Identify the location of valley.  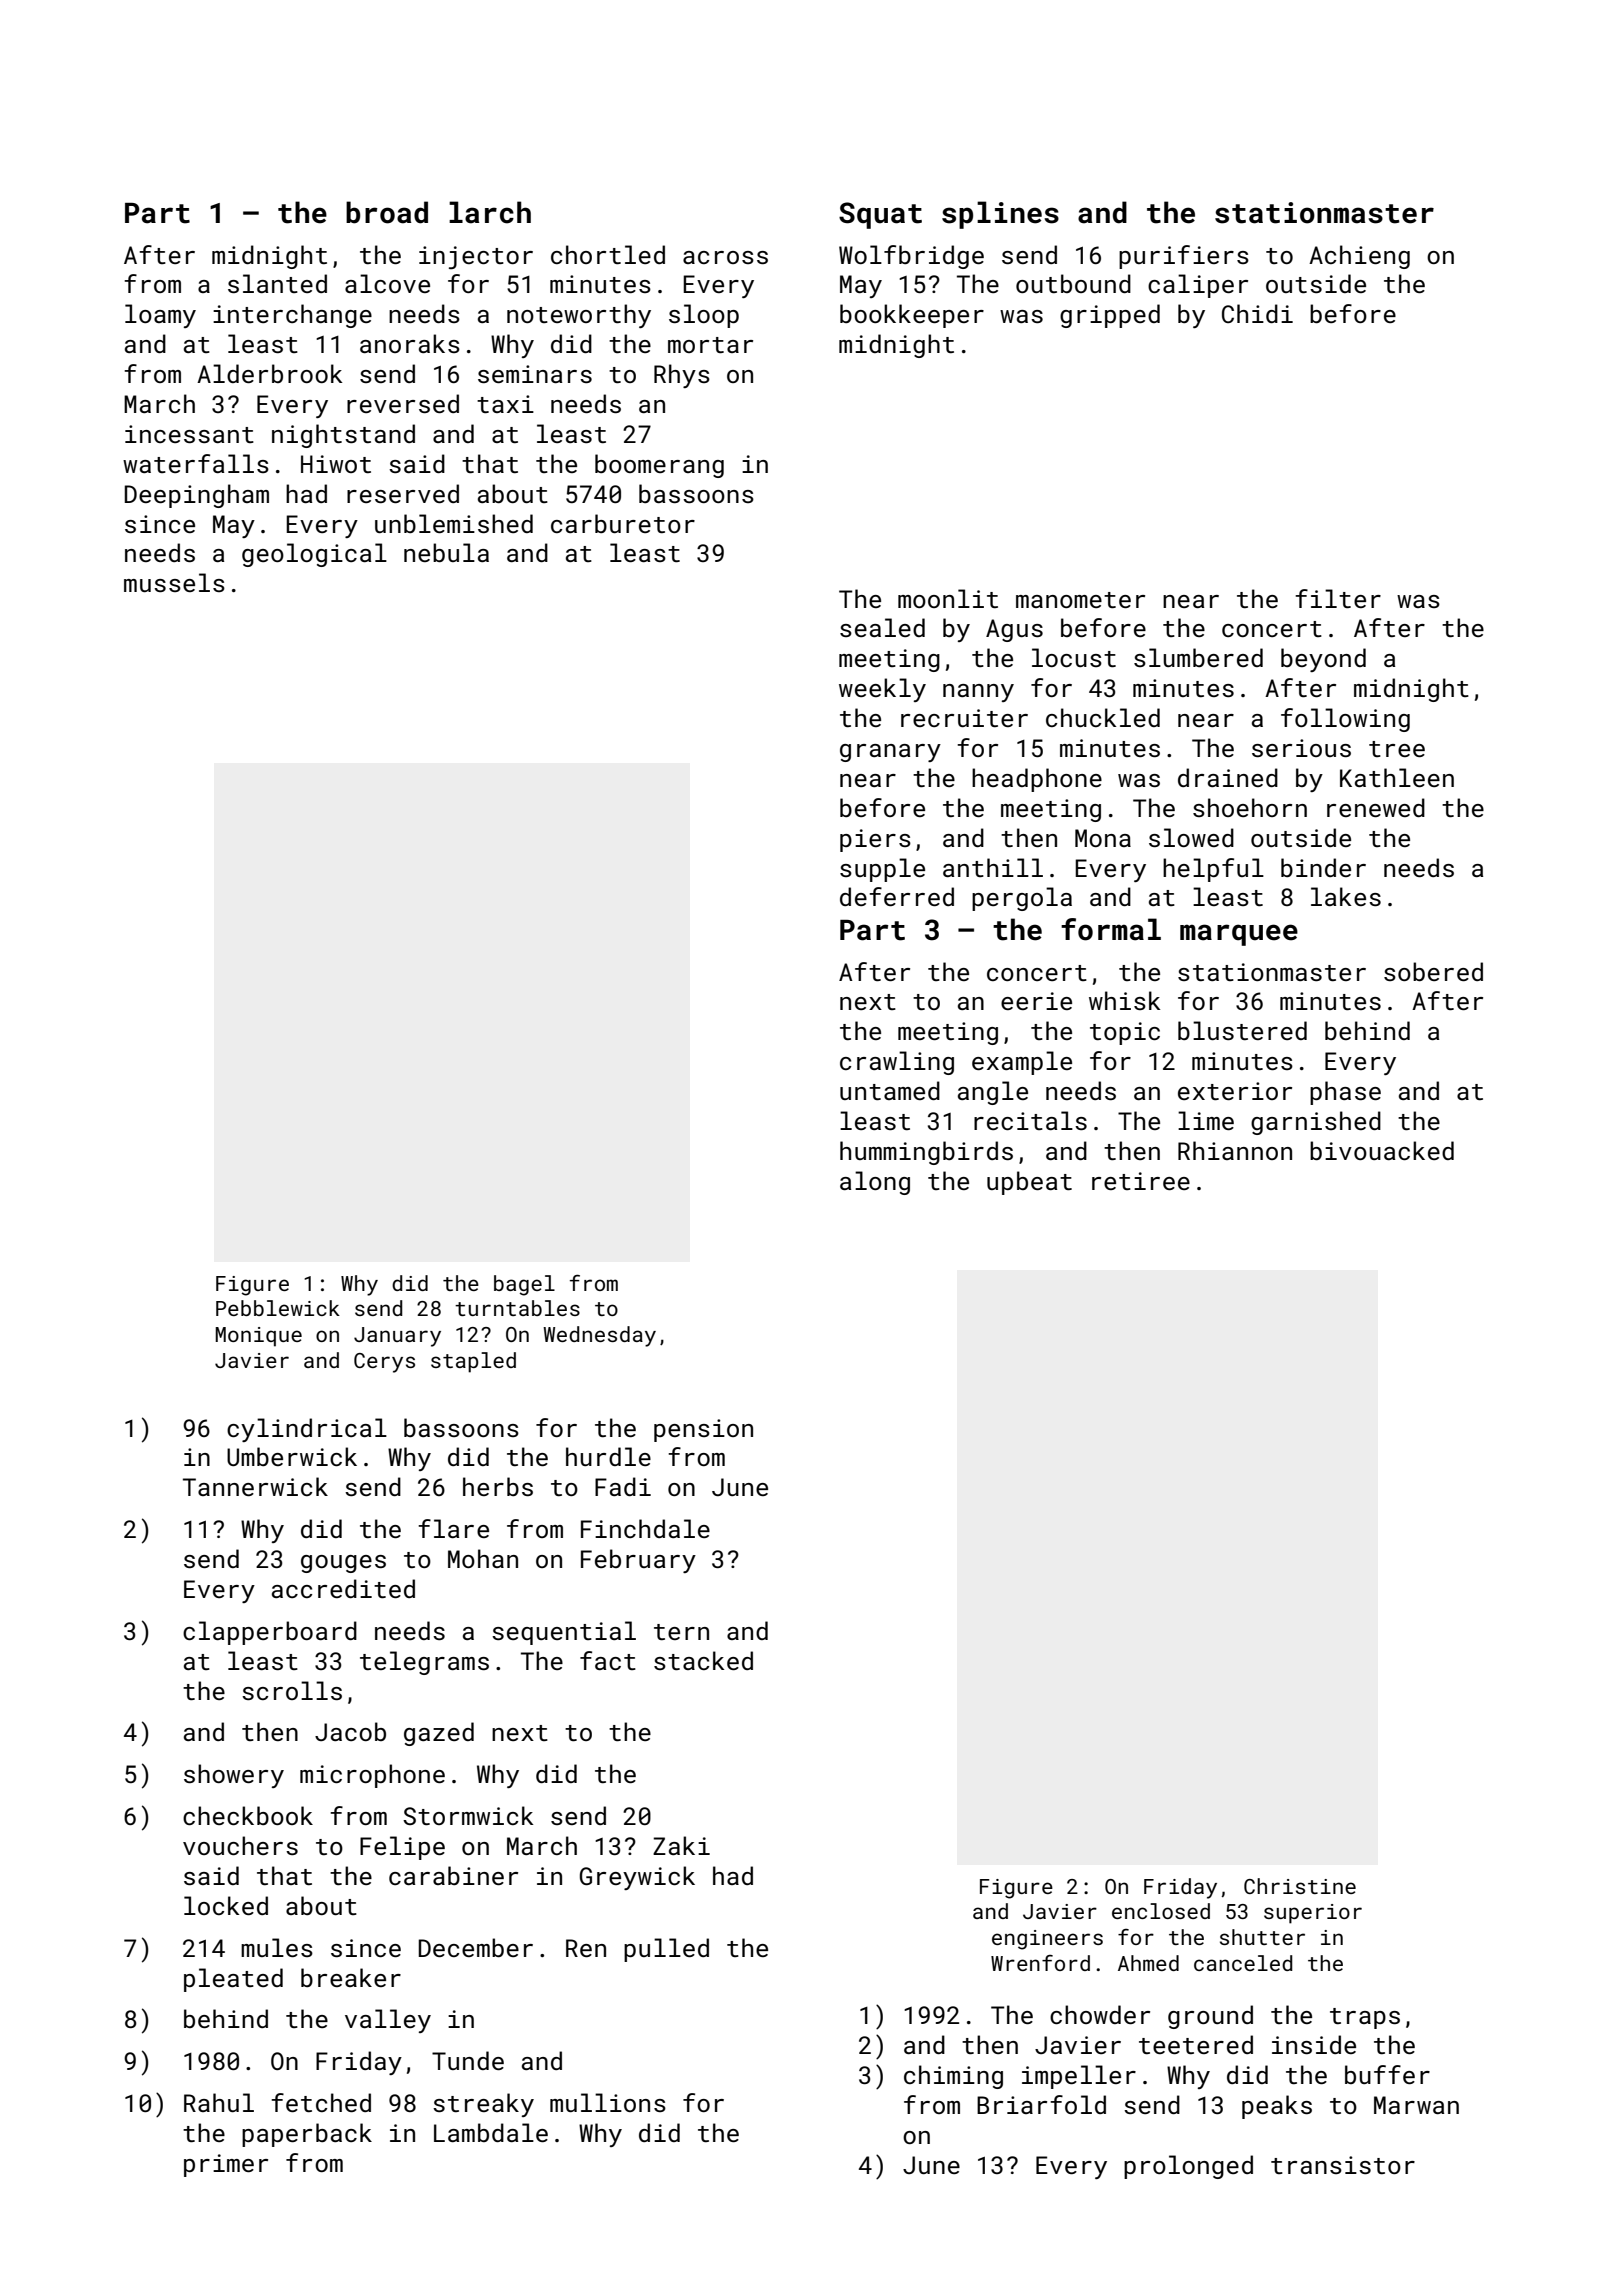
(388, 2021).
